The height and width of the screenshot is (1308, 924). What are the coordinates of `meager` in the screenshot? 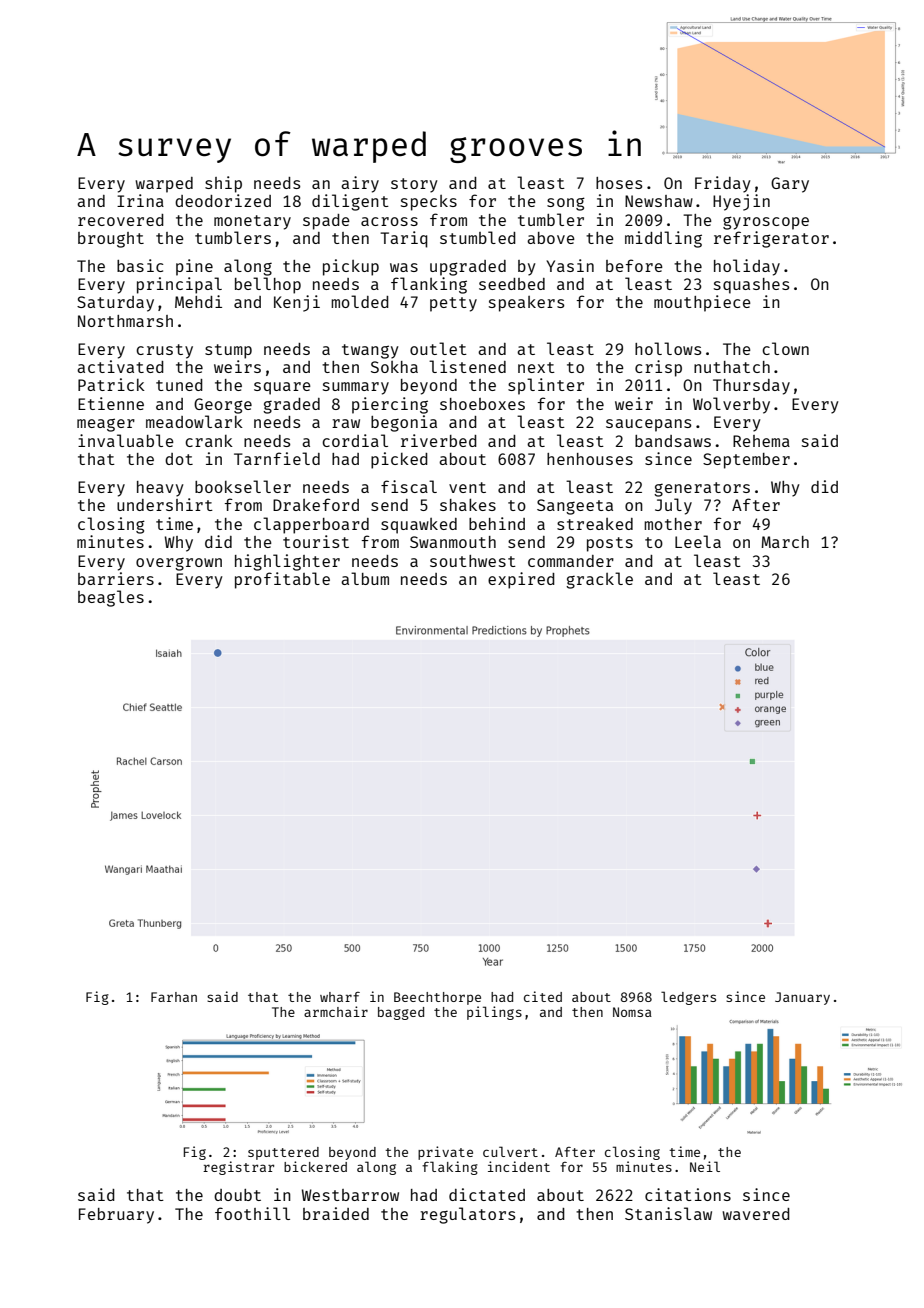 It's located at (106, 425).
